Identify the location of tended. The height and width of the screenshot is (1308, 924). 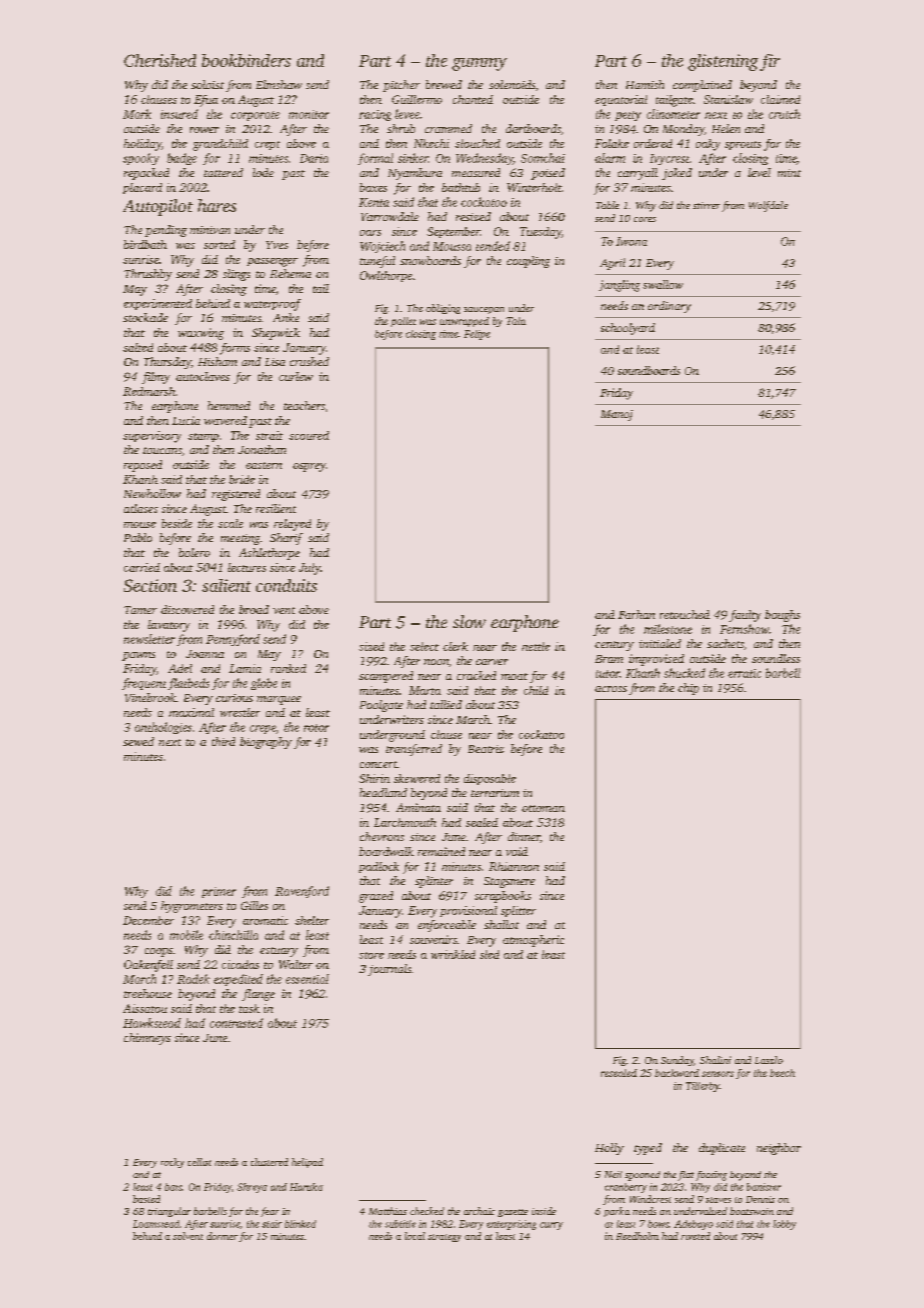
(493, 246).
